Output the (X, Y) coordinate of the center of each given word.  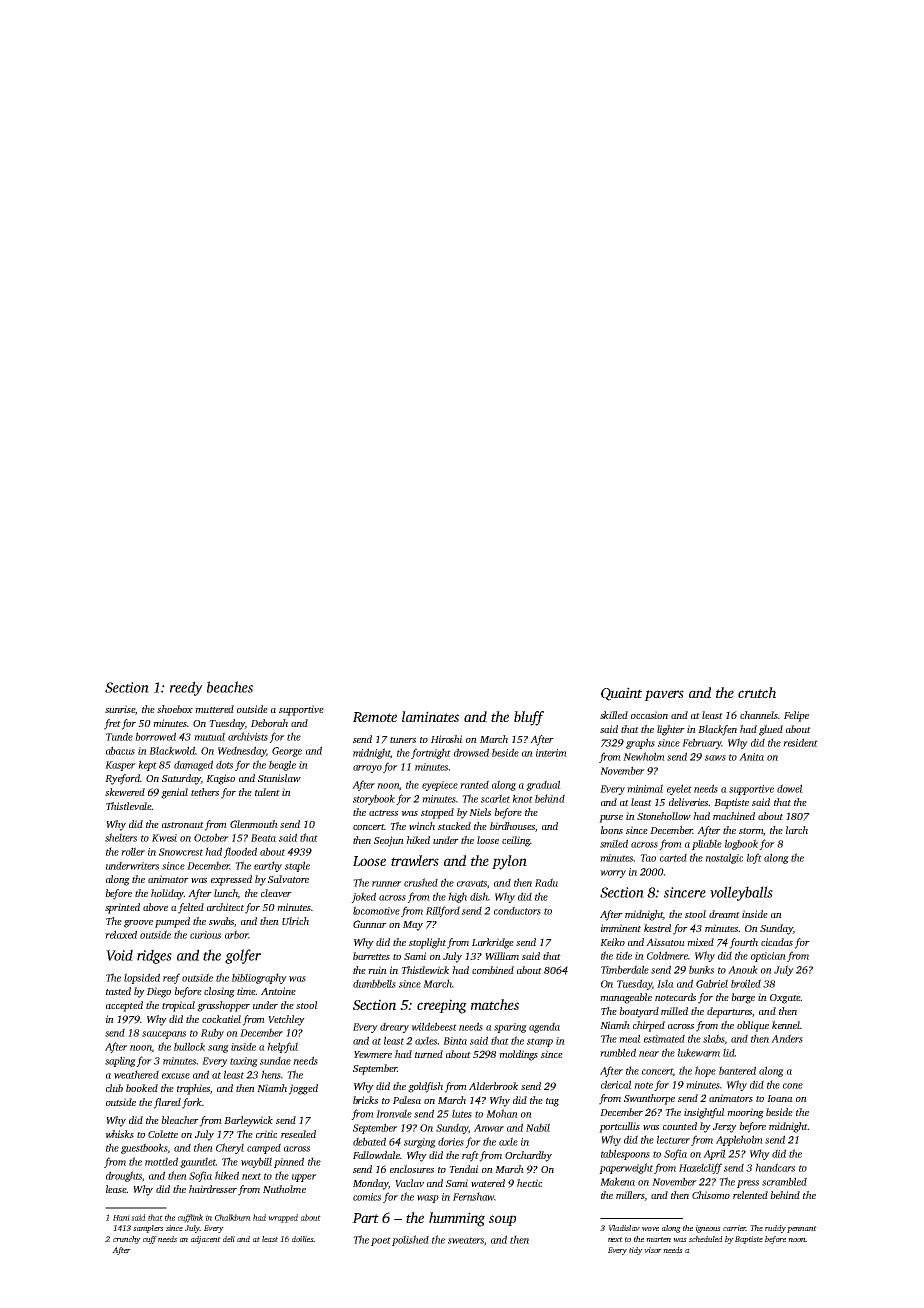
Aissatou (665, 942)
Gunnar (370, 924)
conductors (517, 910)
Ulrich (295, 921)
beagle (282, 765)
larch (797, 830)
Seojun (389, 841)
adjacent (206, 1240)
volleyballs (741, 893)
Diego (159, 992)
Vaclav (409, 1183)
